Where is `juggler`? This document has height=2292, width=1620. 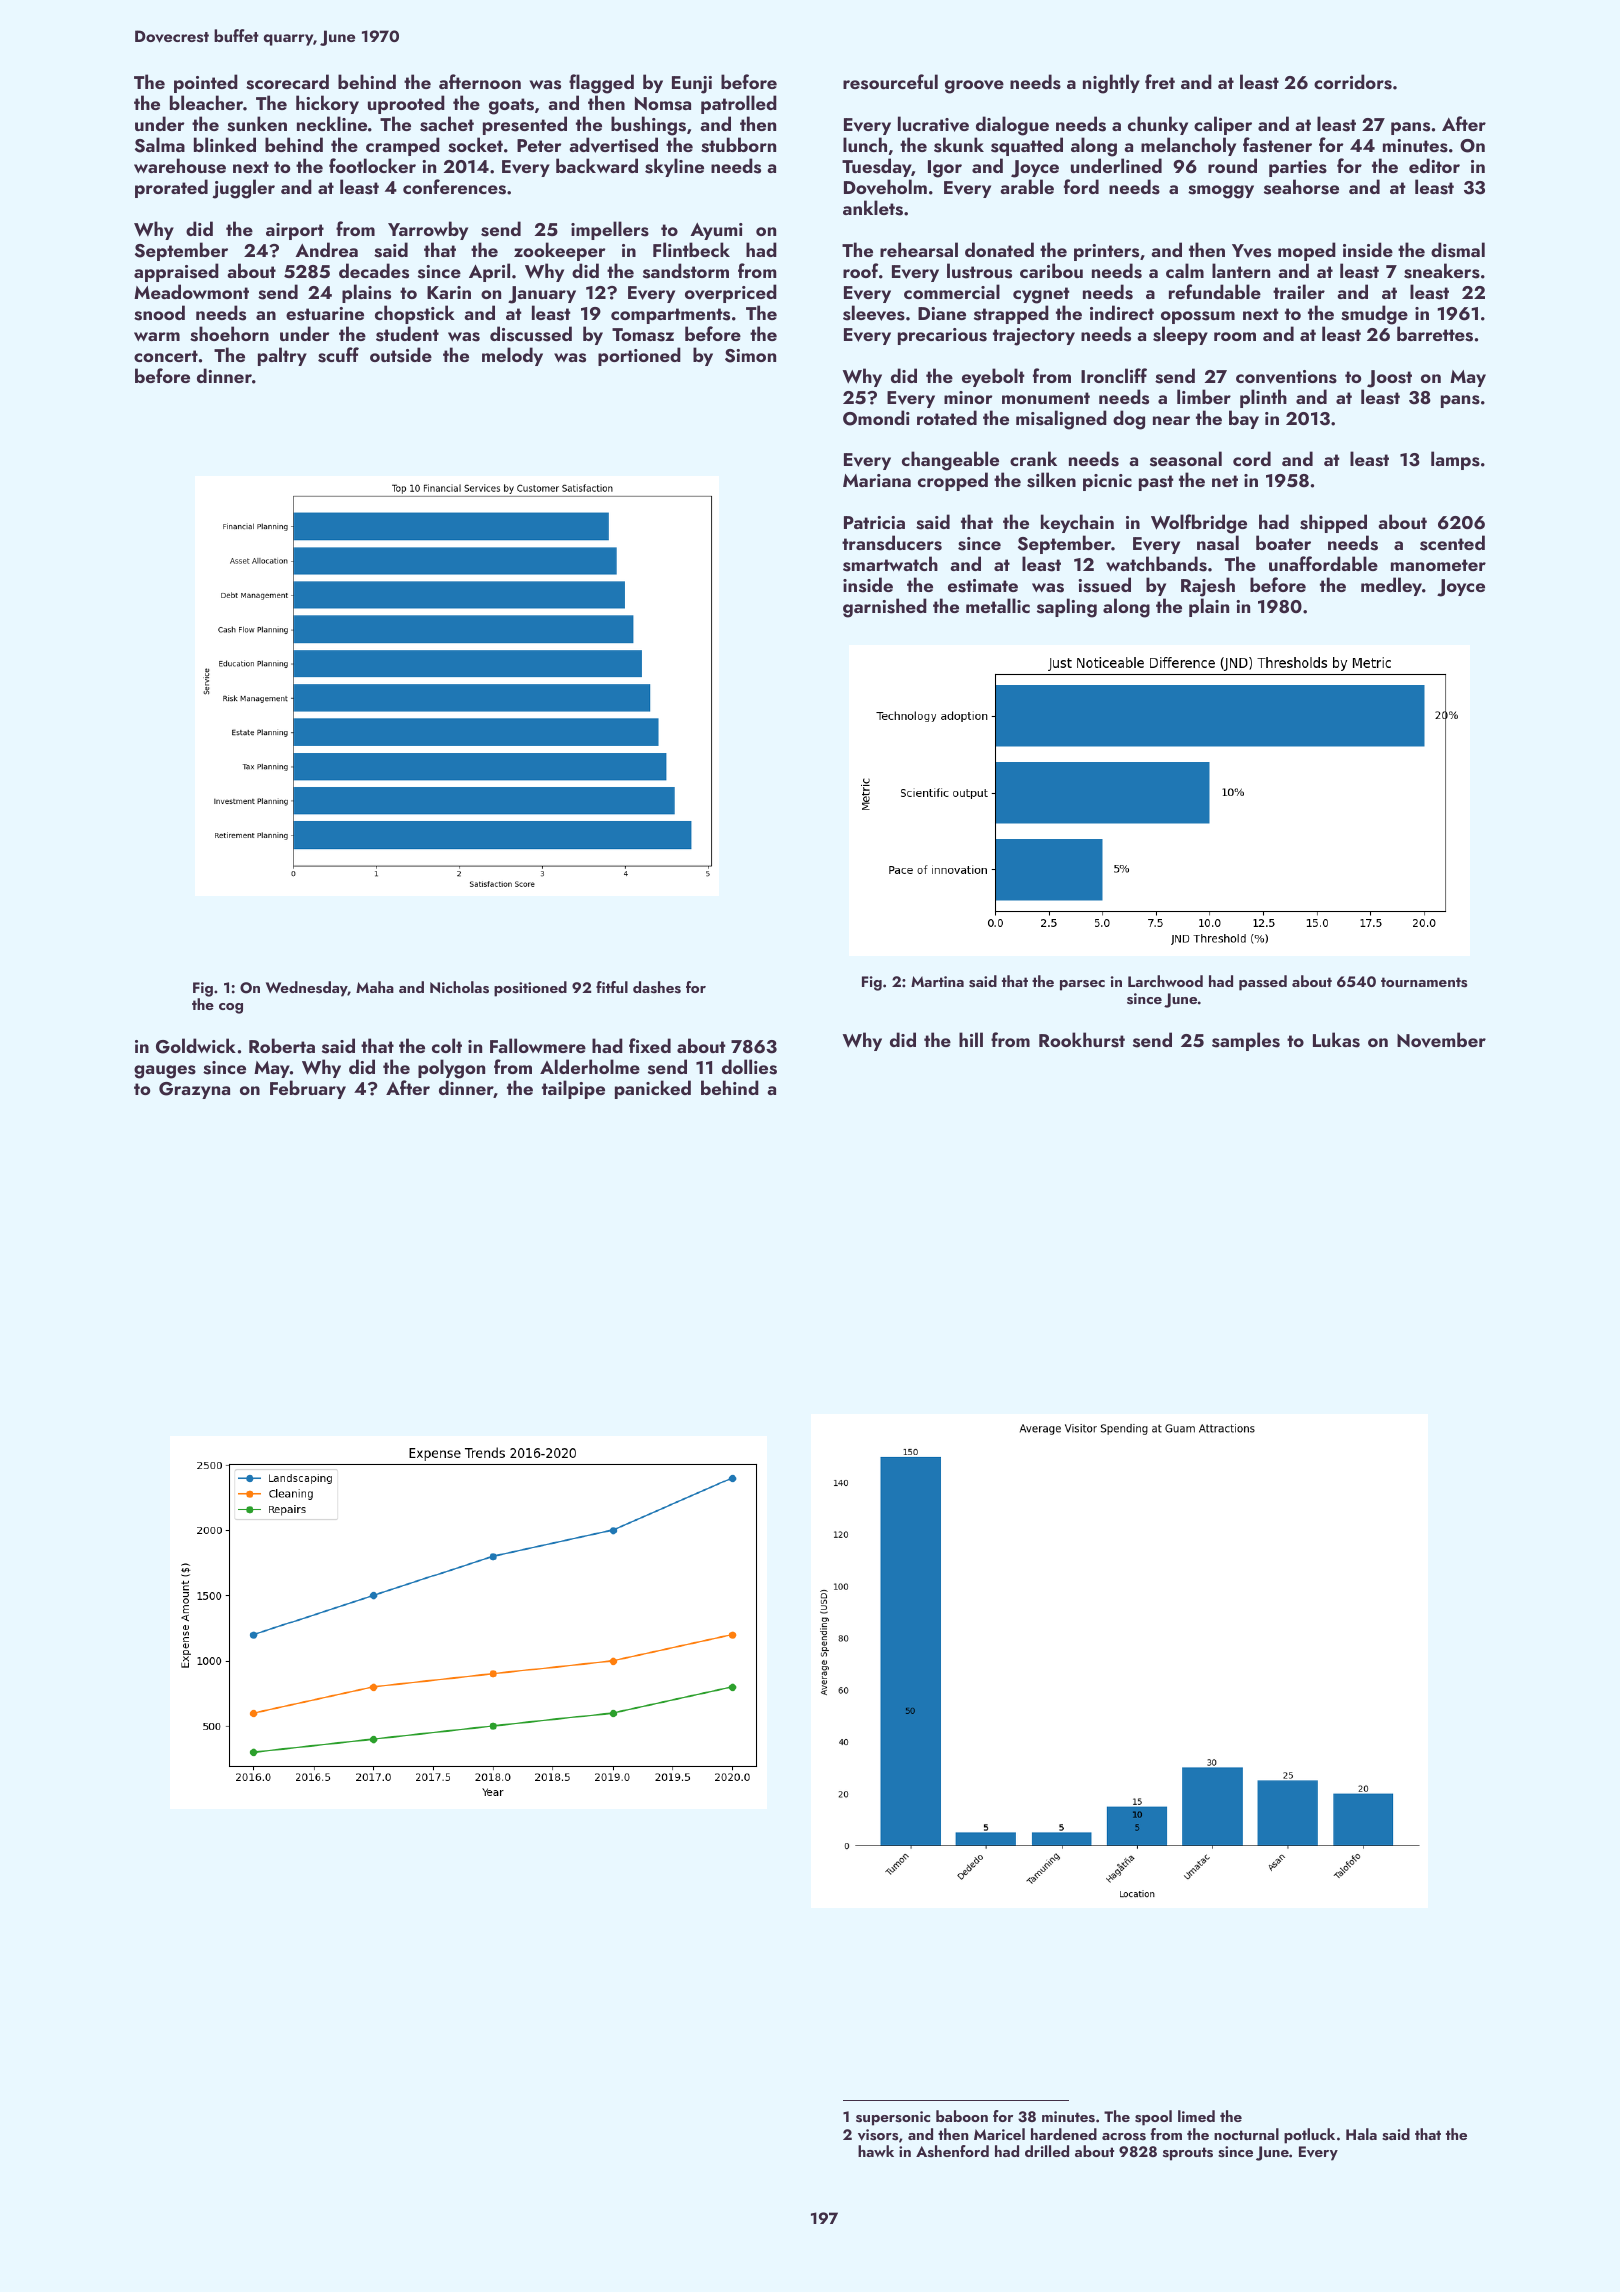 juggler is located at coordinates (243, 189).
